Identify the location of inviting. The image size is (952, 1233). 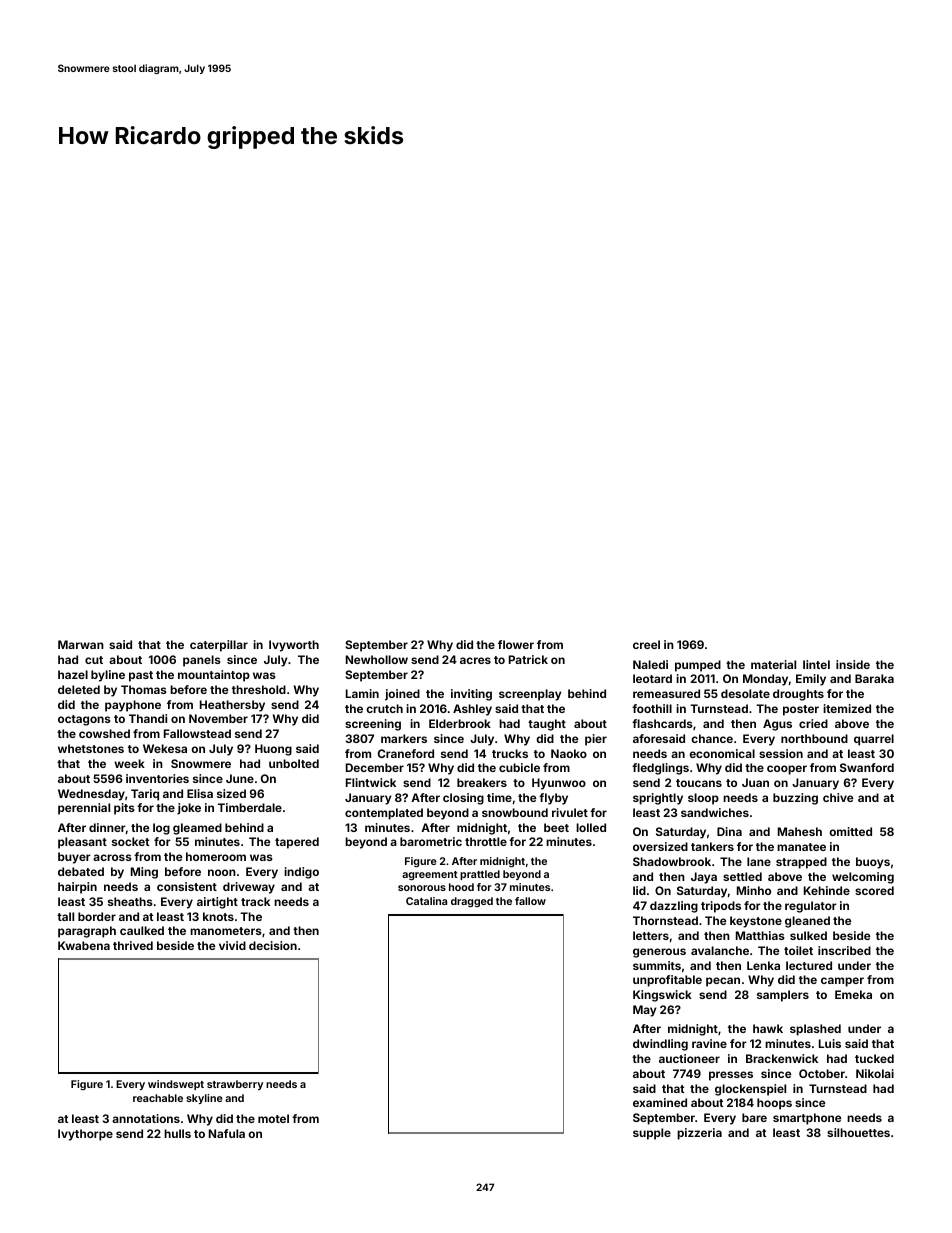
(471, 695).
